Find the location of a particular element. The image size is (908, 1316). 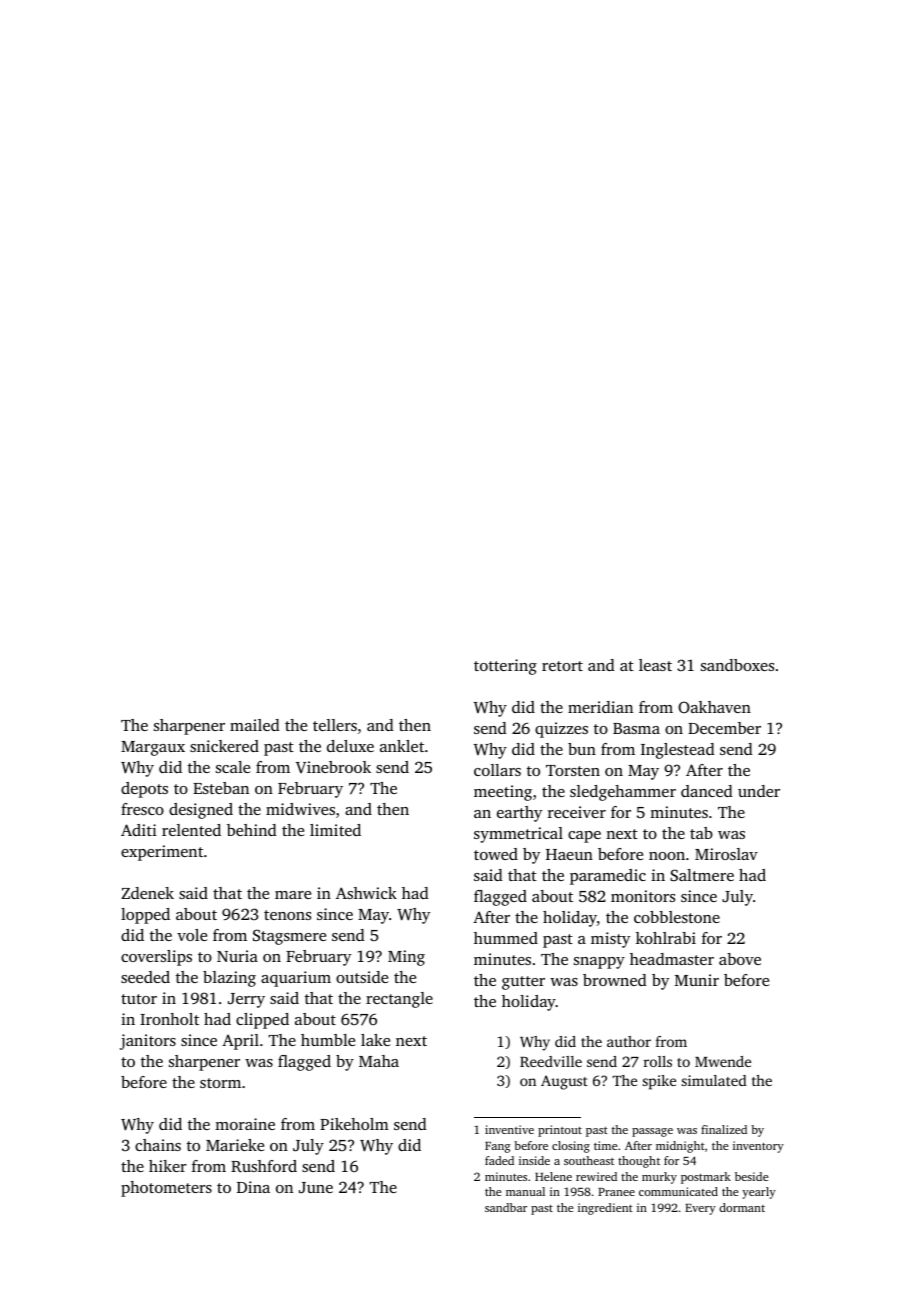

retort is located at coordinates (562, 666).
